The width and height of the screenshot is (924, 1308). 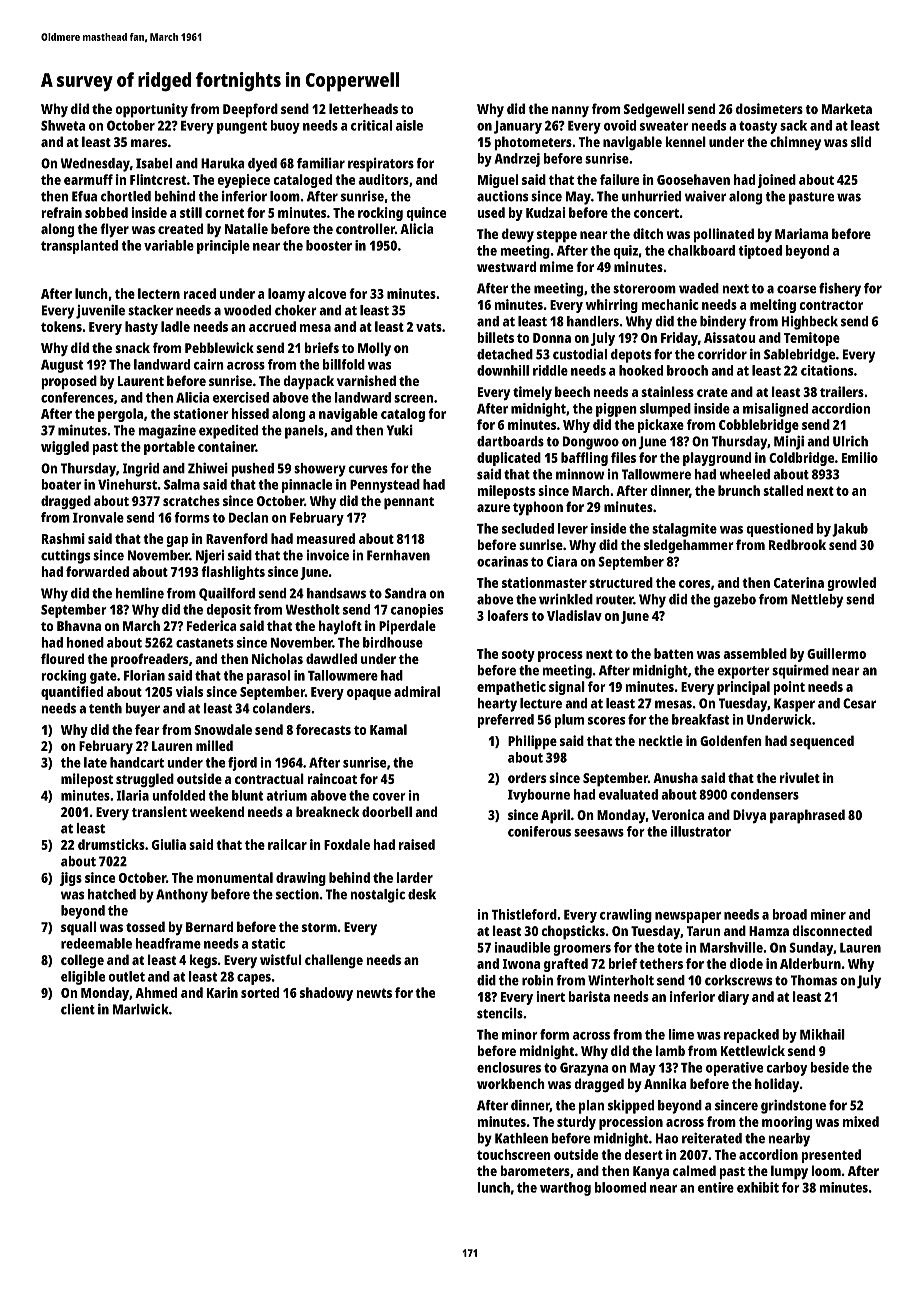 I want to click on monumental, so click(x=234, y=877).
